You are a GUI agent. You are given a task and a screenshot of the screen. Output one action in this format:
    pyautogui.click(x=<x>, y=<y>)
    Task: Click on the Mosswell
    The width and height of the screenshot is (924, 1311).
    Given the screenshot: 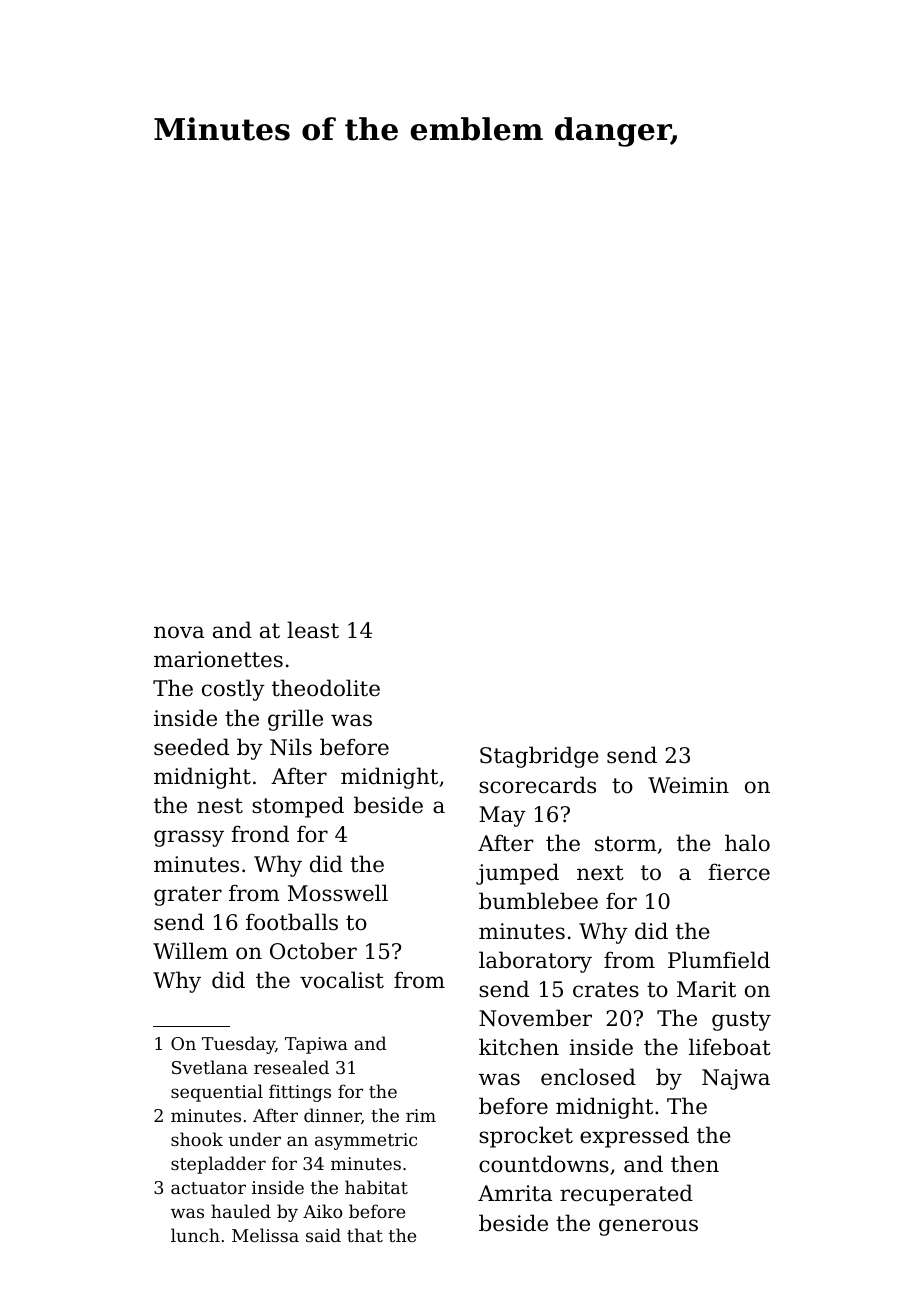 What is the action you would take?
    pyautogui.click(x=338, y=893)
